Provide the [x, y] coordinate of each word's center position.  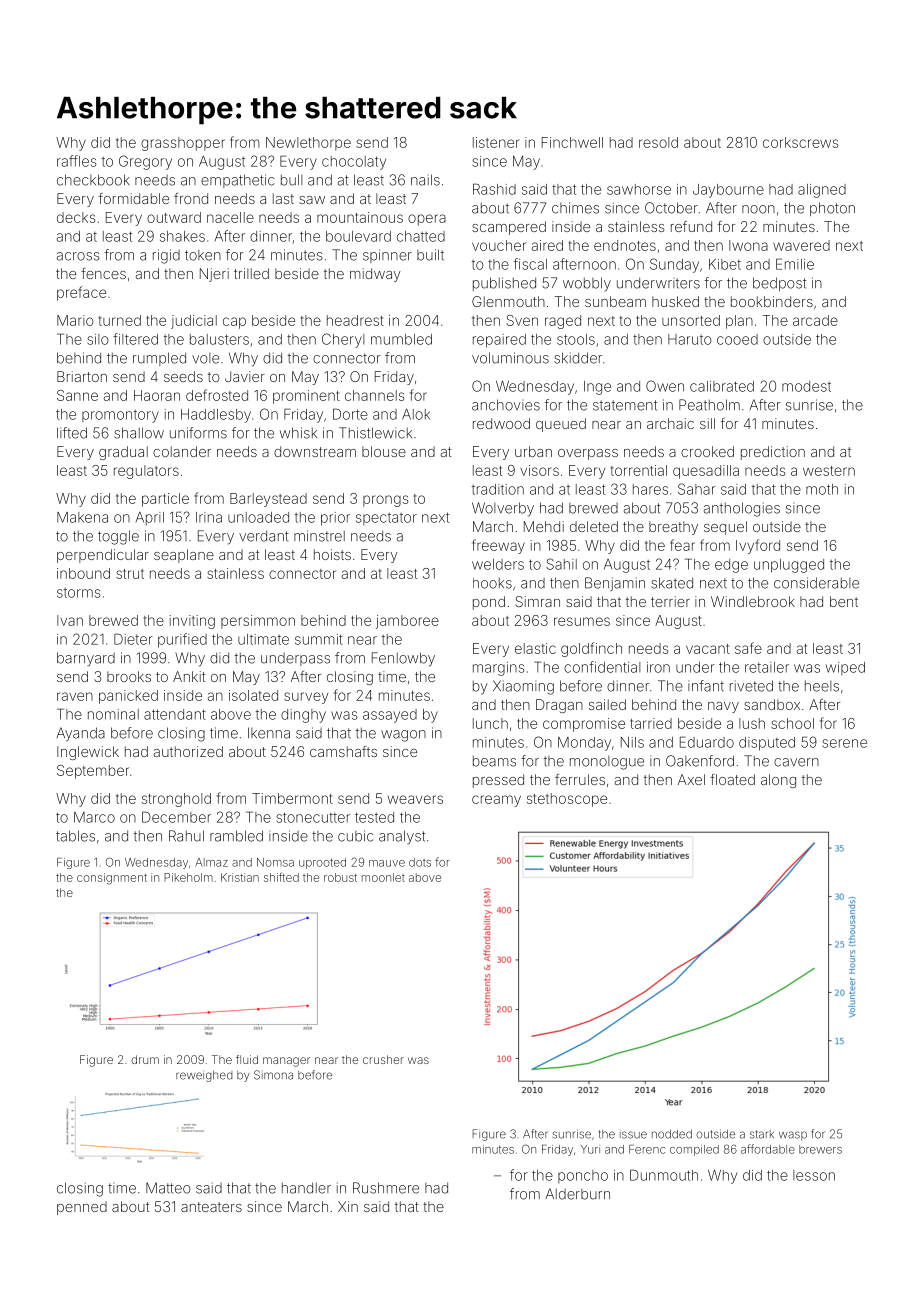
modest [806, 386]
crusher [383, 1059]
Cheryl [343, 340]
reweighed [204, 1076]
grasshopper [183, 144]
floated [732, 779]
